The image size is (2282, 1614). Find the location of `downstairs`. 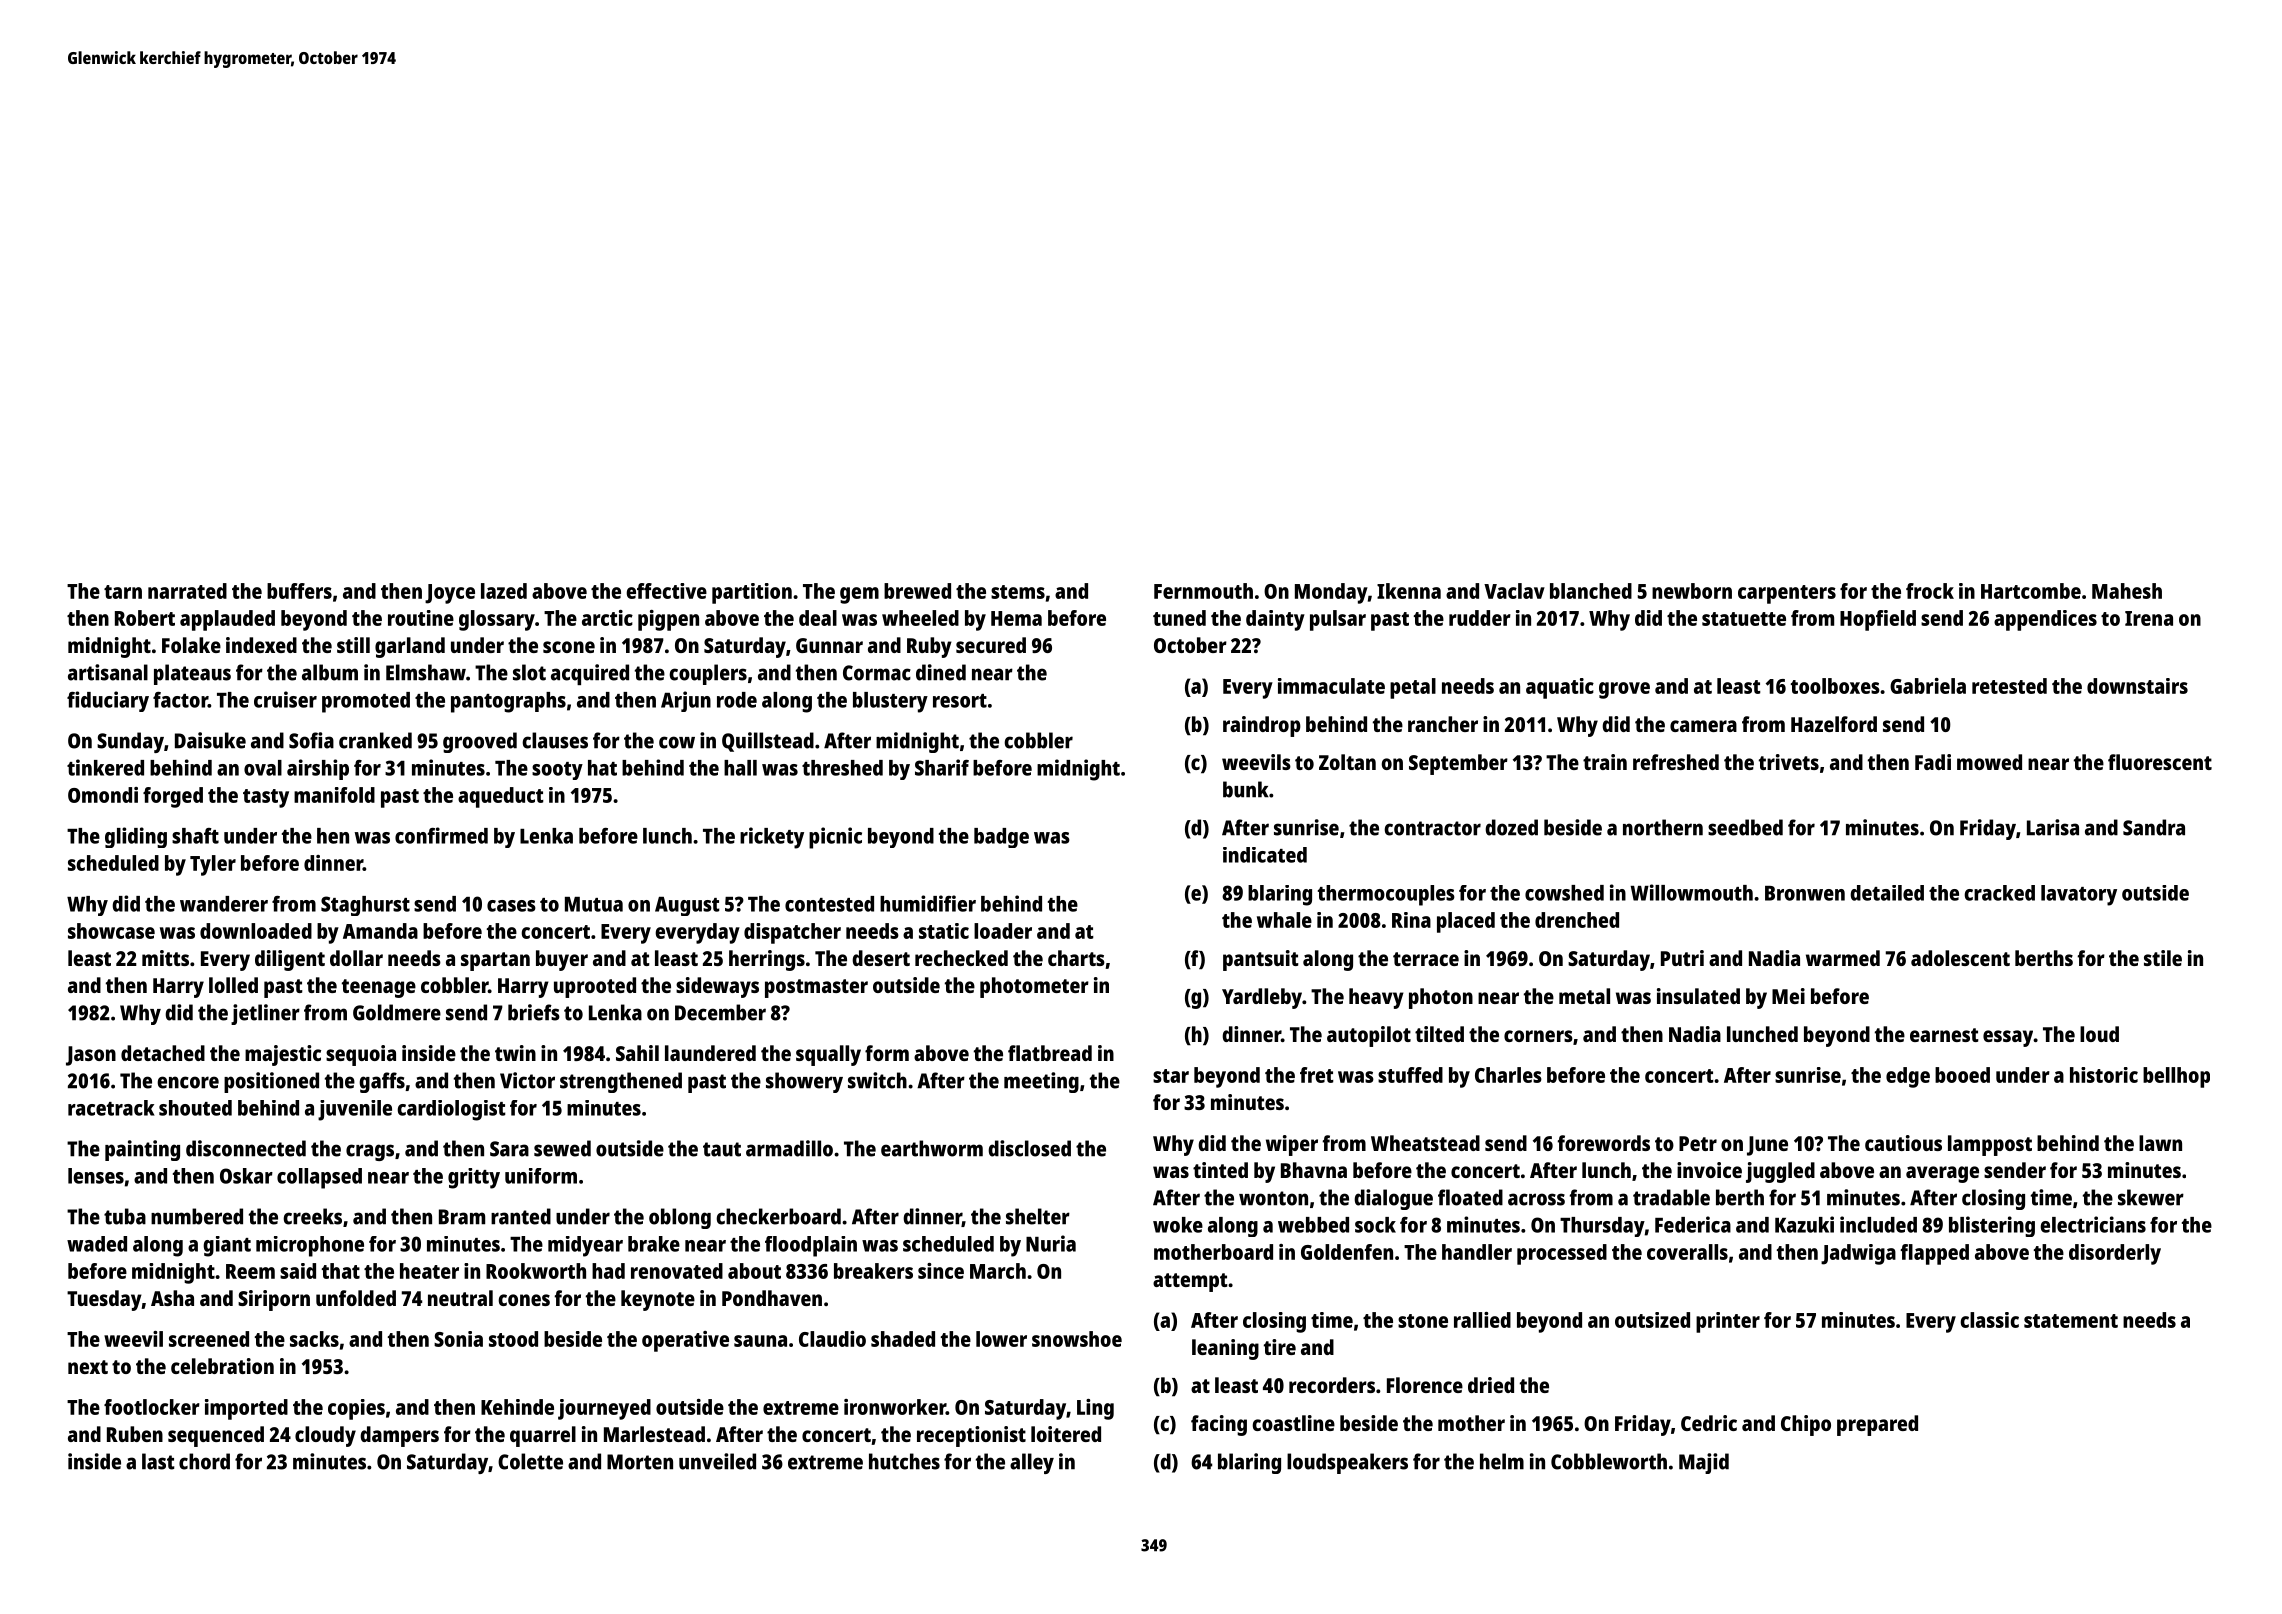

downstairs is located at coordinates (2137, 686).
